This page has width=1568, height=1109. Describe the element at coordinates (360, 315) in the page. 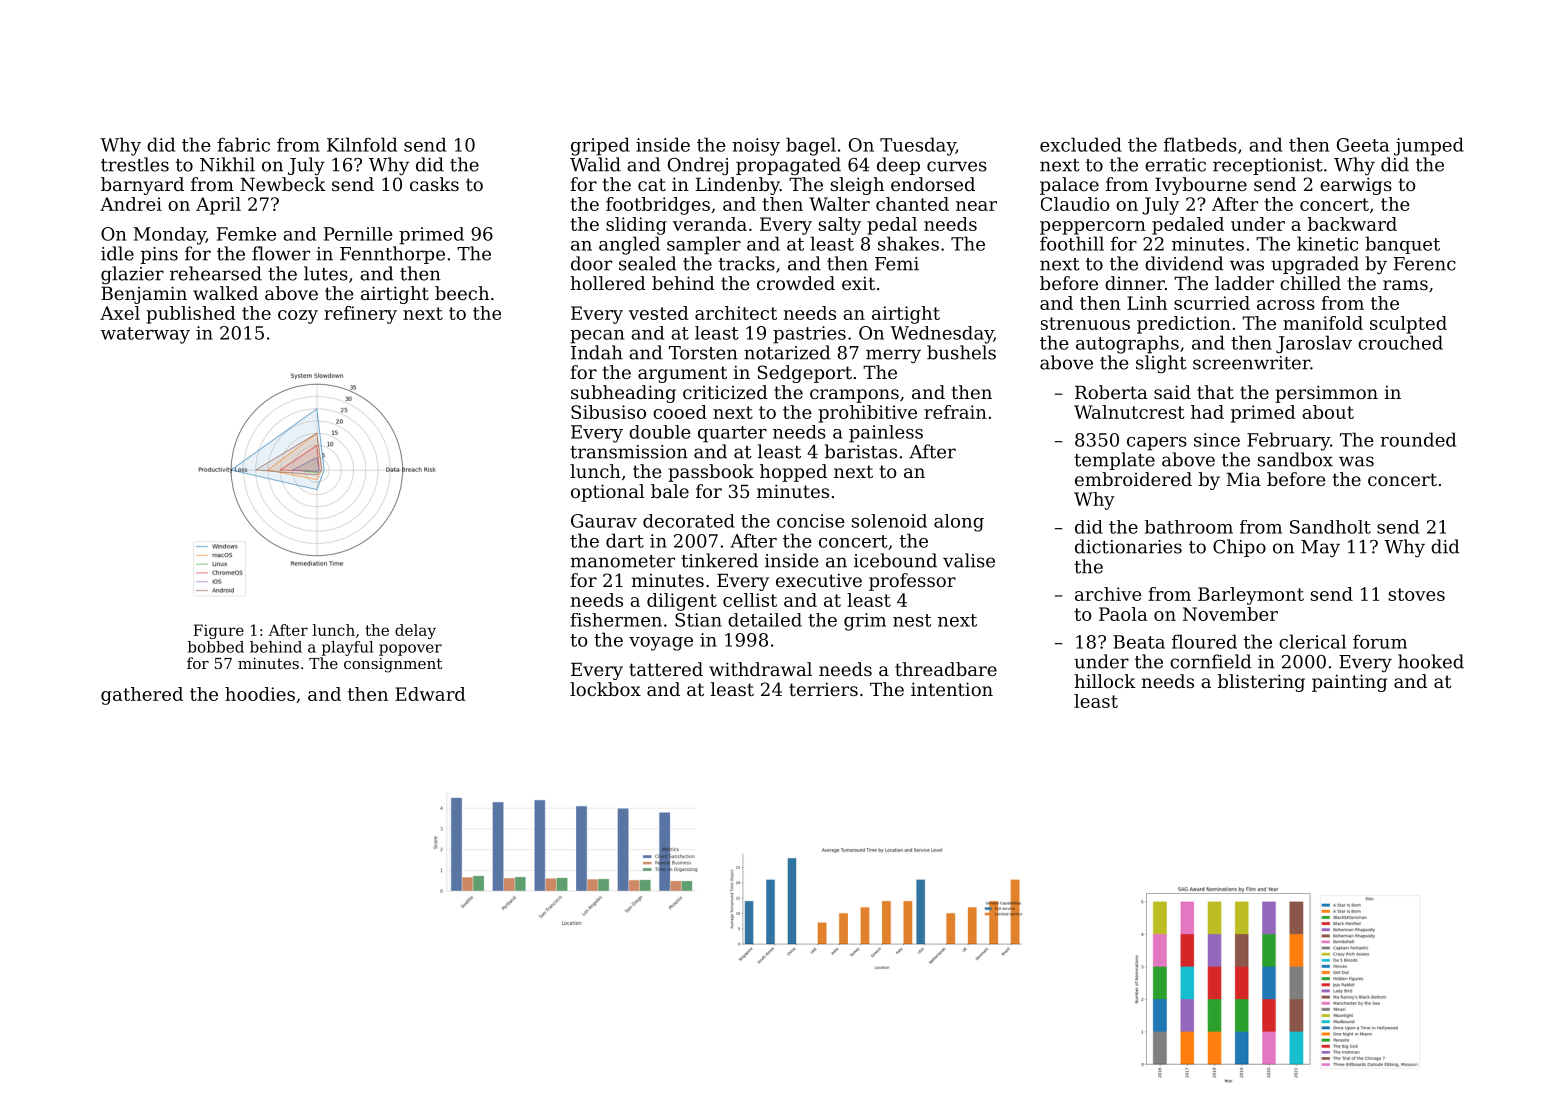

I see `refinery` at that location.
